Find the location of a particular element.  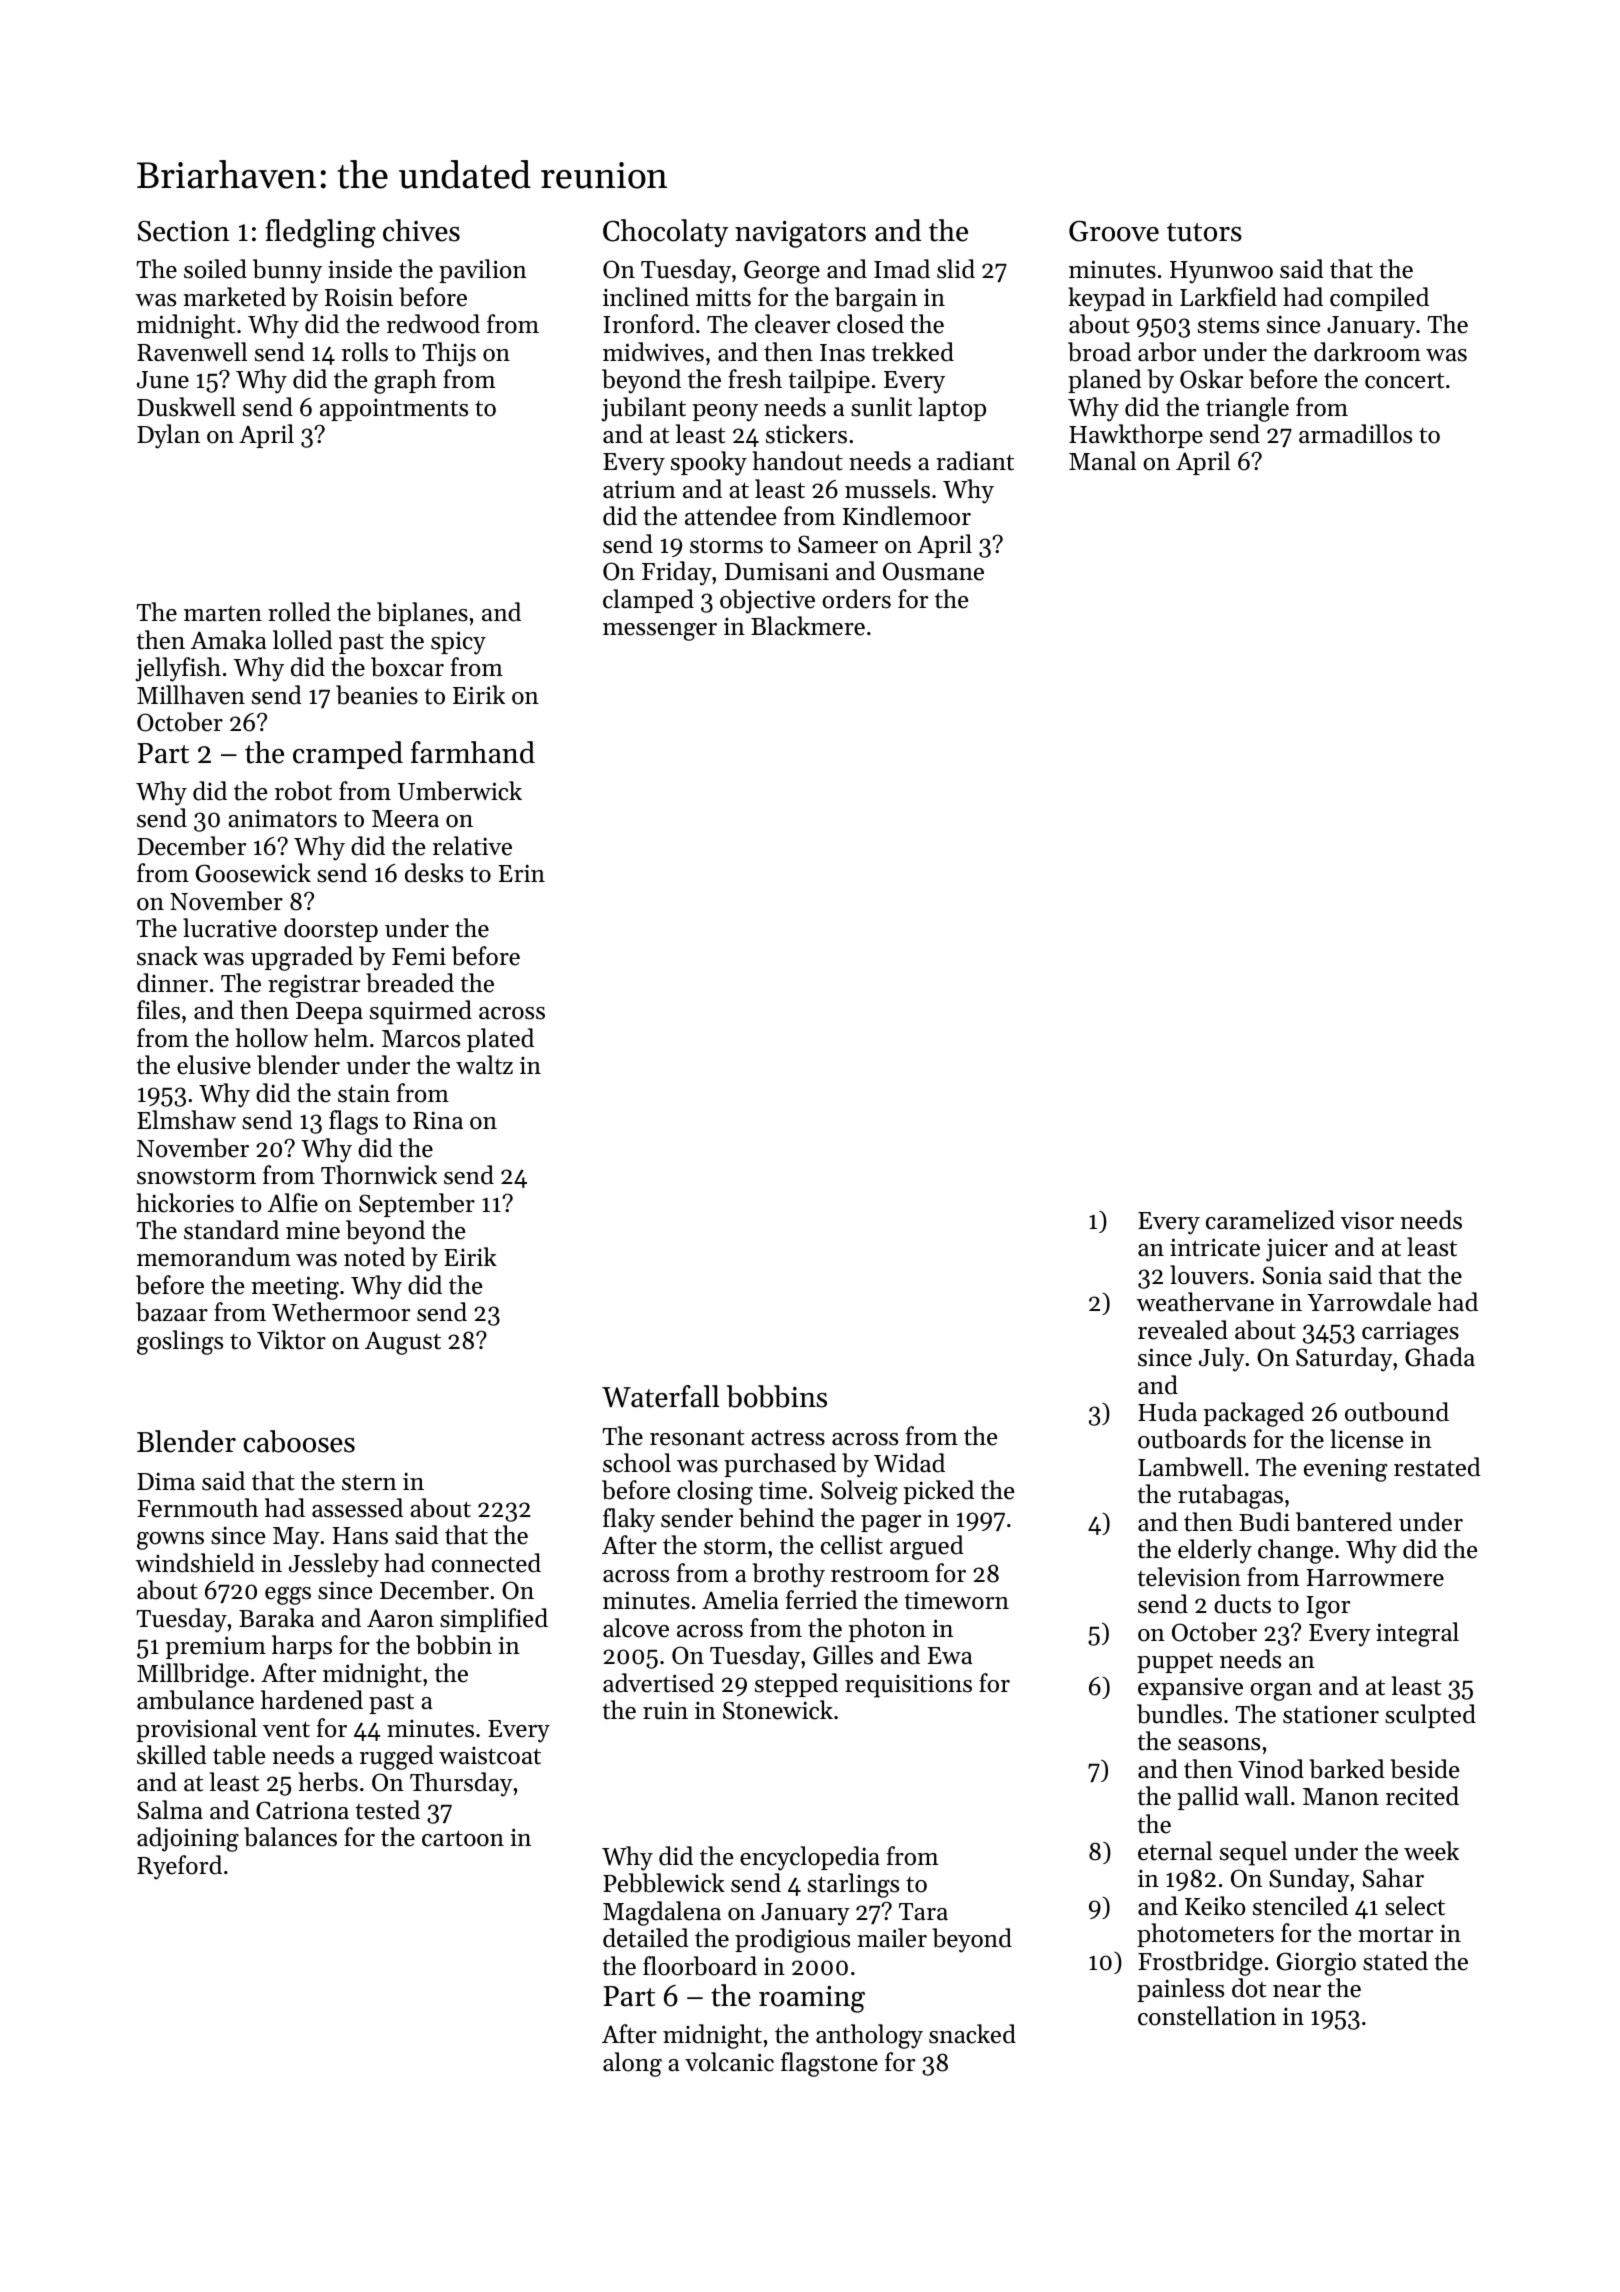

along is located at coordinates (632, 2064).
